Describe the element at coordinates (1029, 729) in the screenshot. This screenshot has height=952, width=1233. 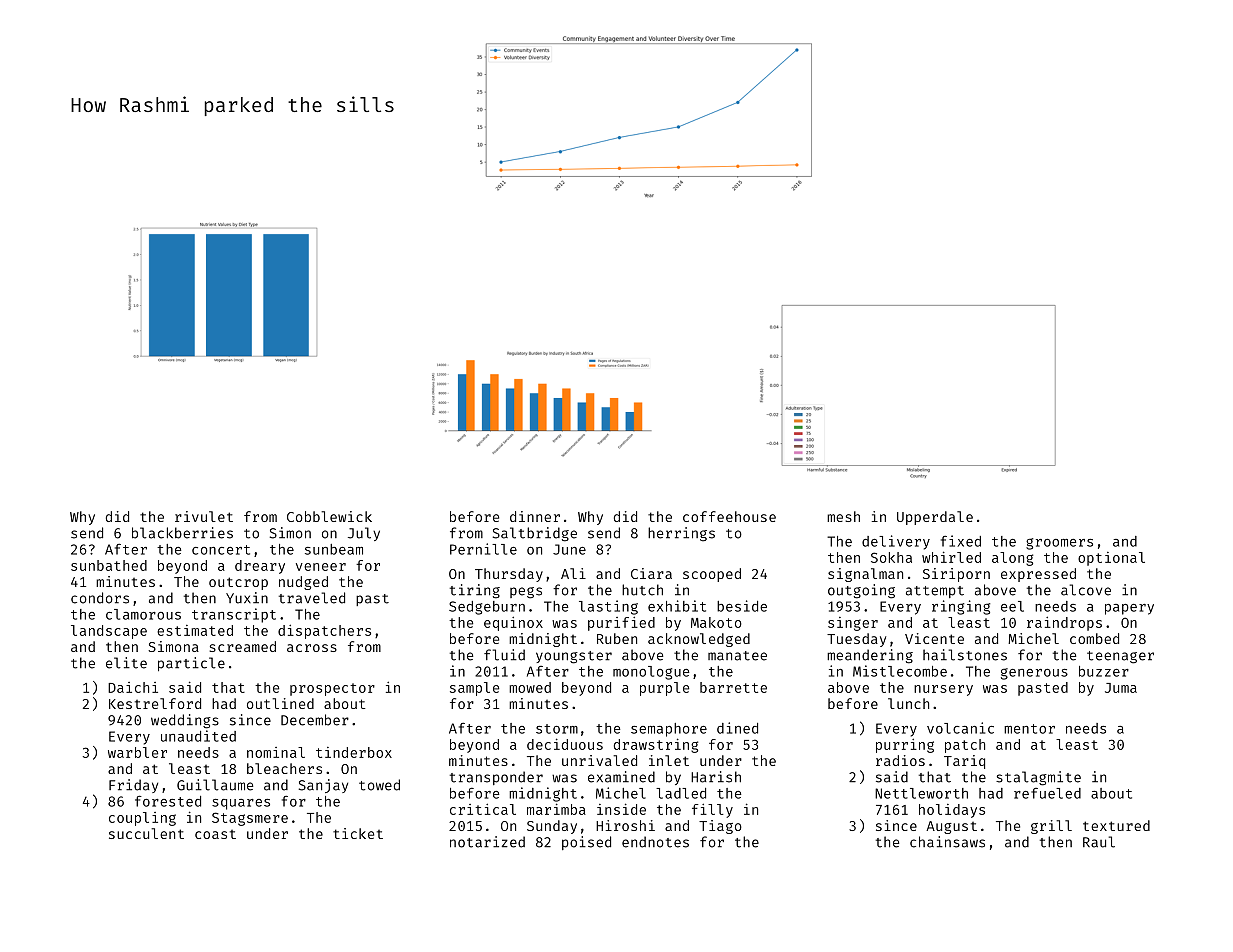
I see `mentor` at that location.
